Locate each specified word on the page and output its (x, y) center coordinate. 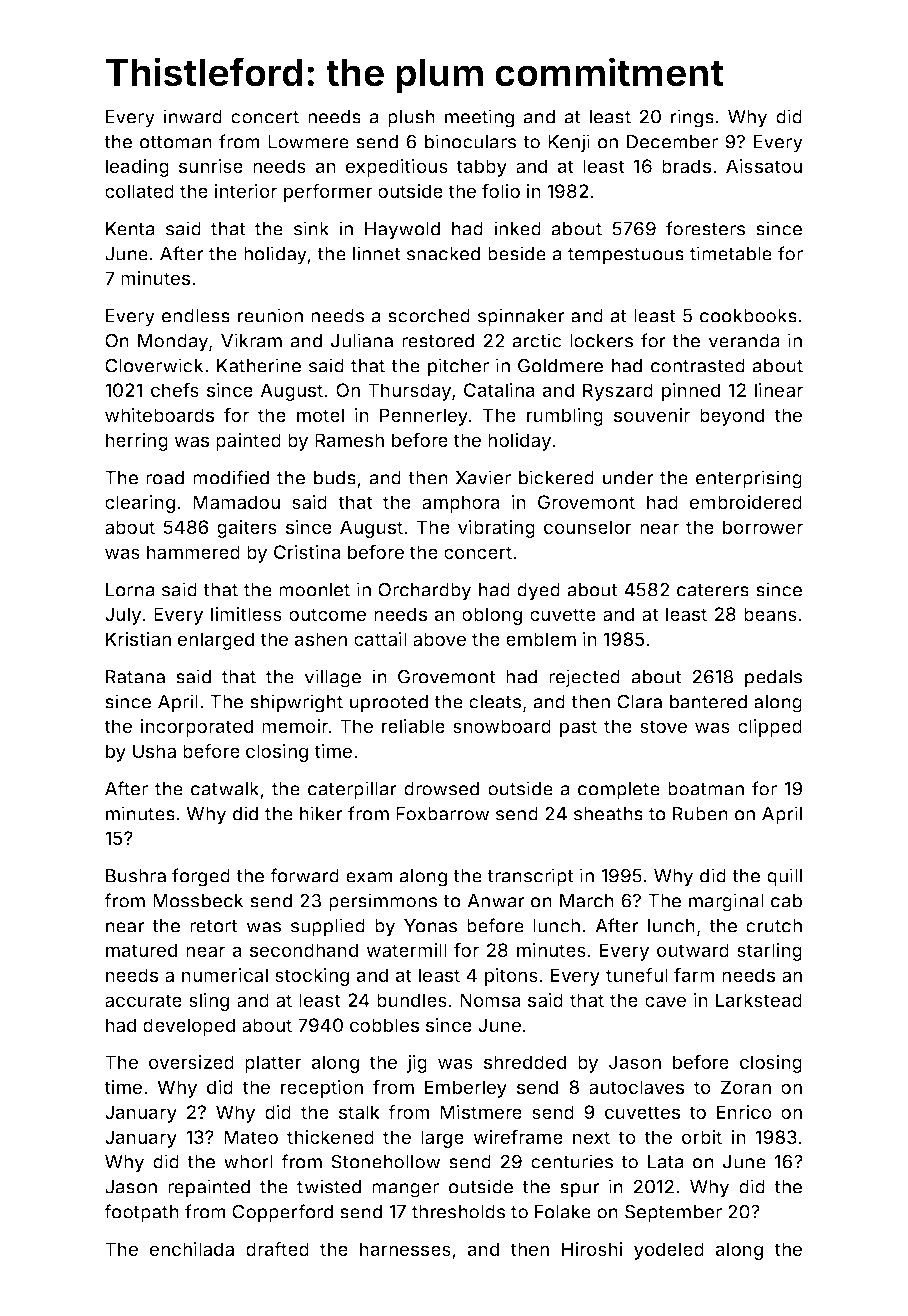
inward (192, 116)
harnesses (405, 1249)
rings (692, 118)
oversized (191, 1062)
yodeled (669, 1251)
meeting (479, 118)
